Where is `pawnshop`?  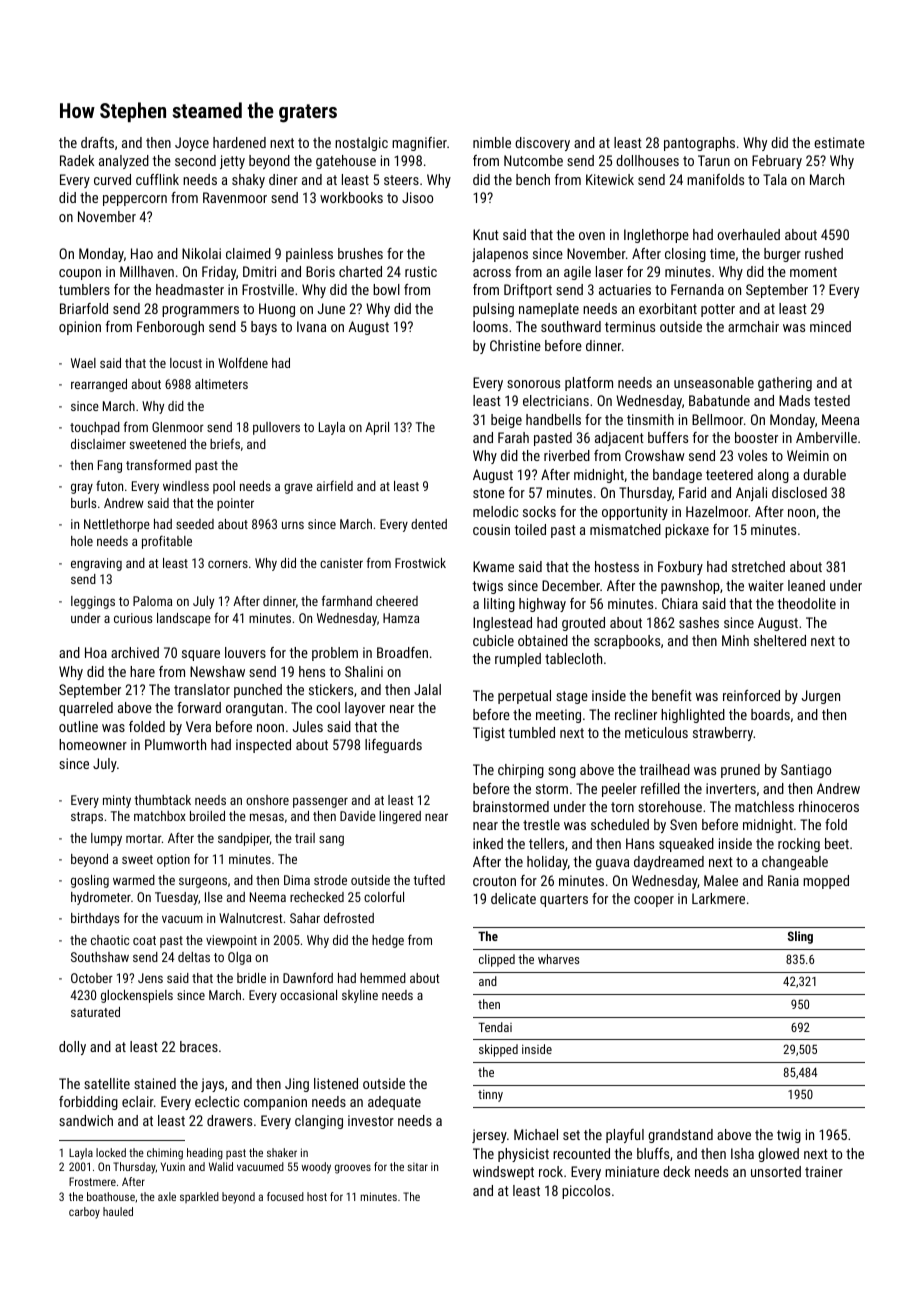 pawnshop is located at coordinates (690, 587).
